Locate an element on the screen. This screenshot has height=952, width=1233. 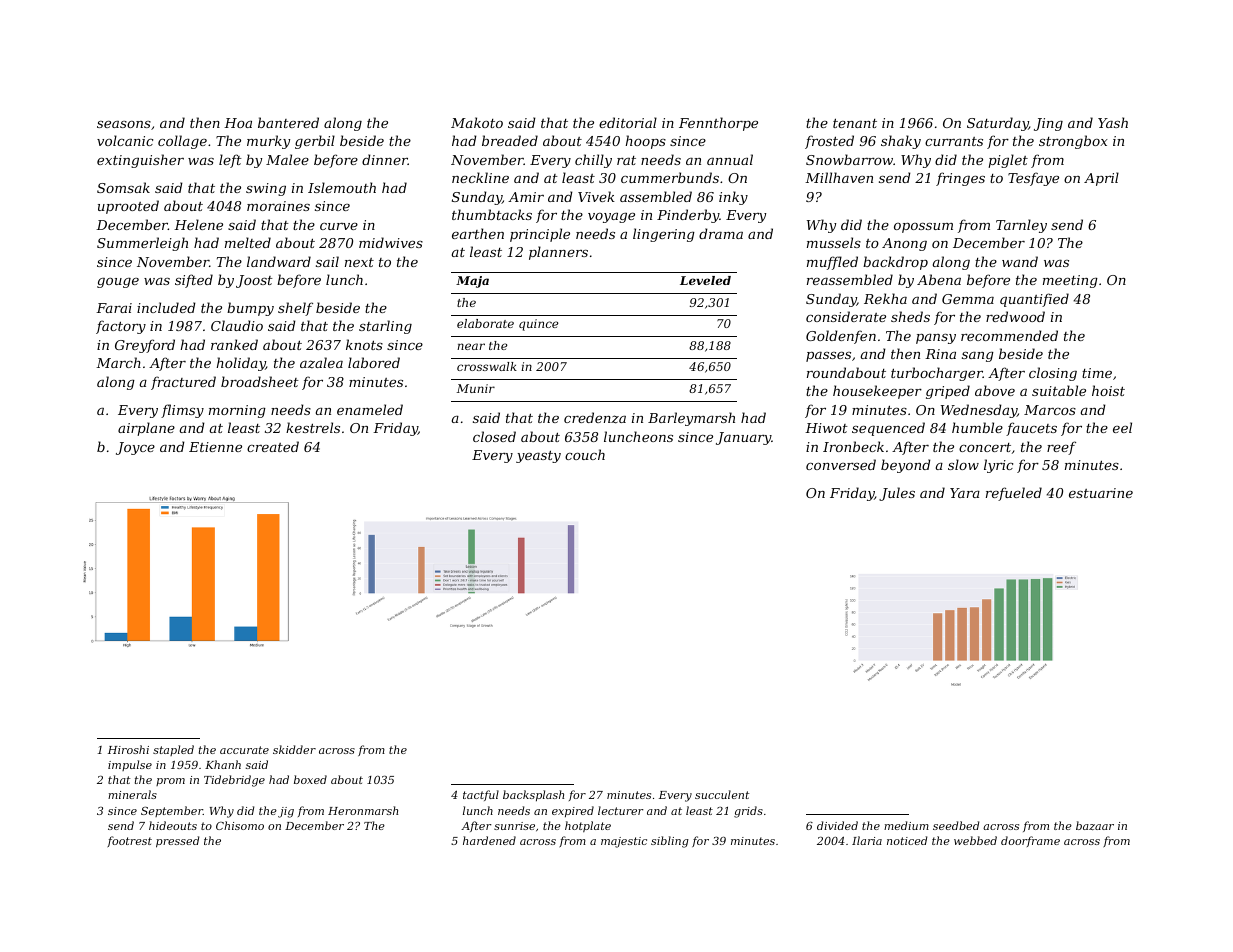
Etienne is located at coordinates (215, 447).
